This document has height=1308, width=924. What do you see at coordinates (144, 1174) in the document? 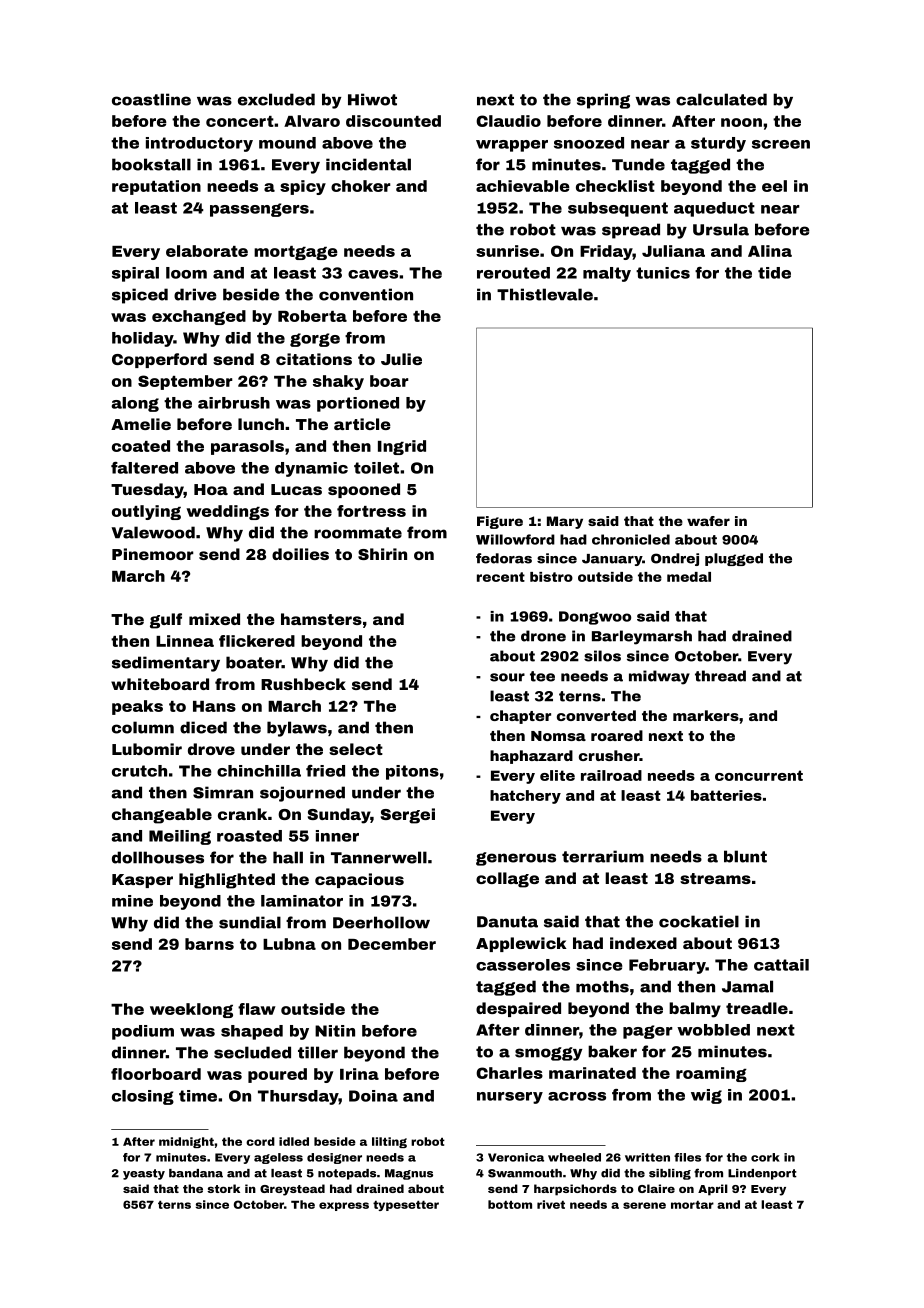
I see `yeasty` at bounding box center [144, 1174].
